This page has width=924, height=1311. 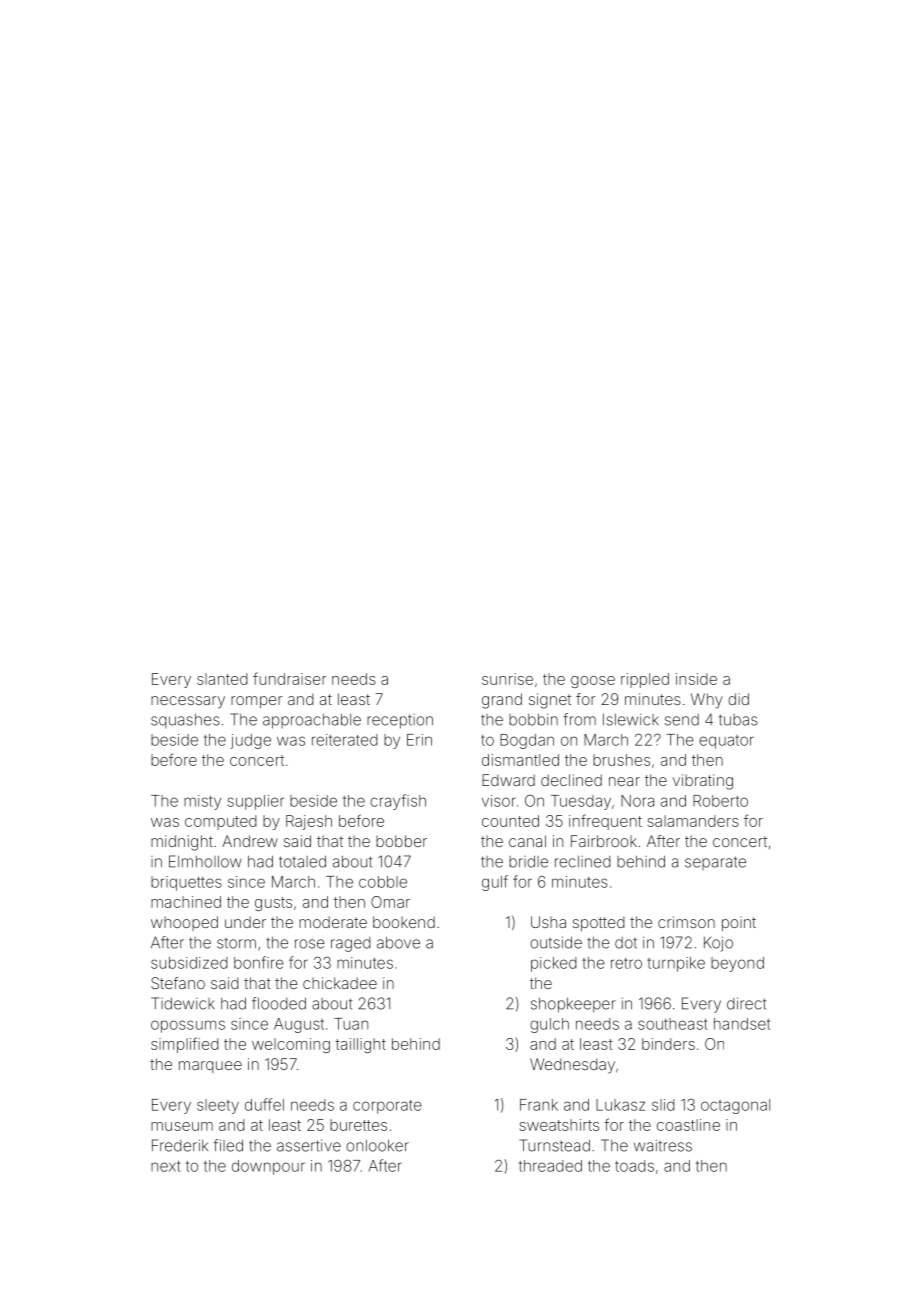 What do you see at coordinates (739, 923) in the page?
I see `point` at bounding box center [739, 923].
